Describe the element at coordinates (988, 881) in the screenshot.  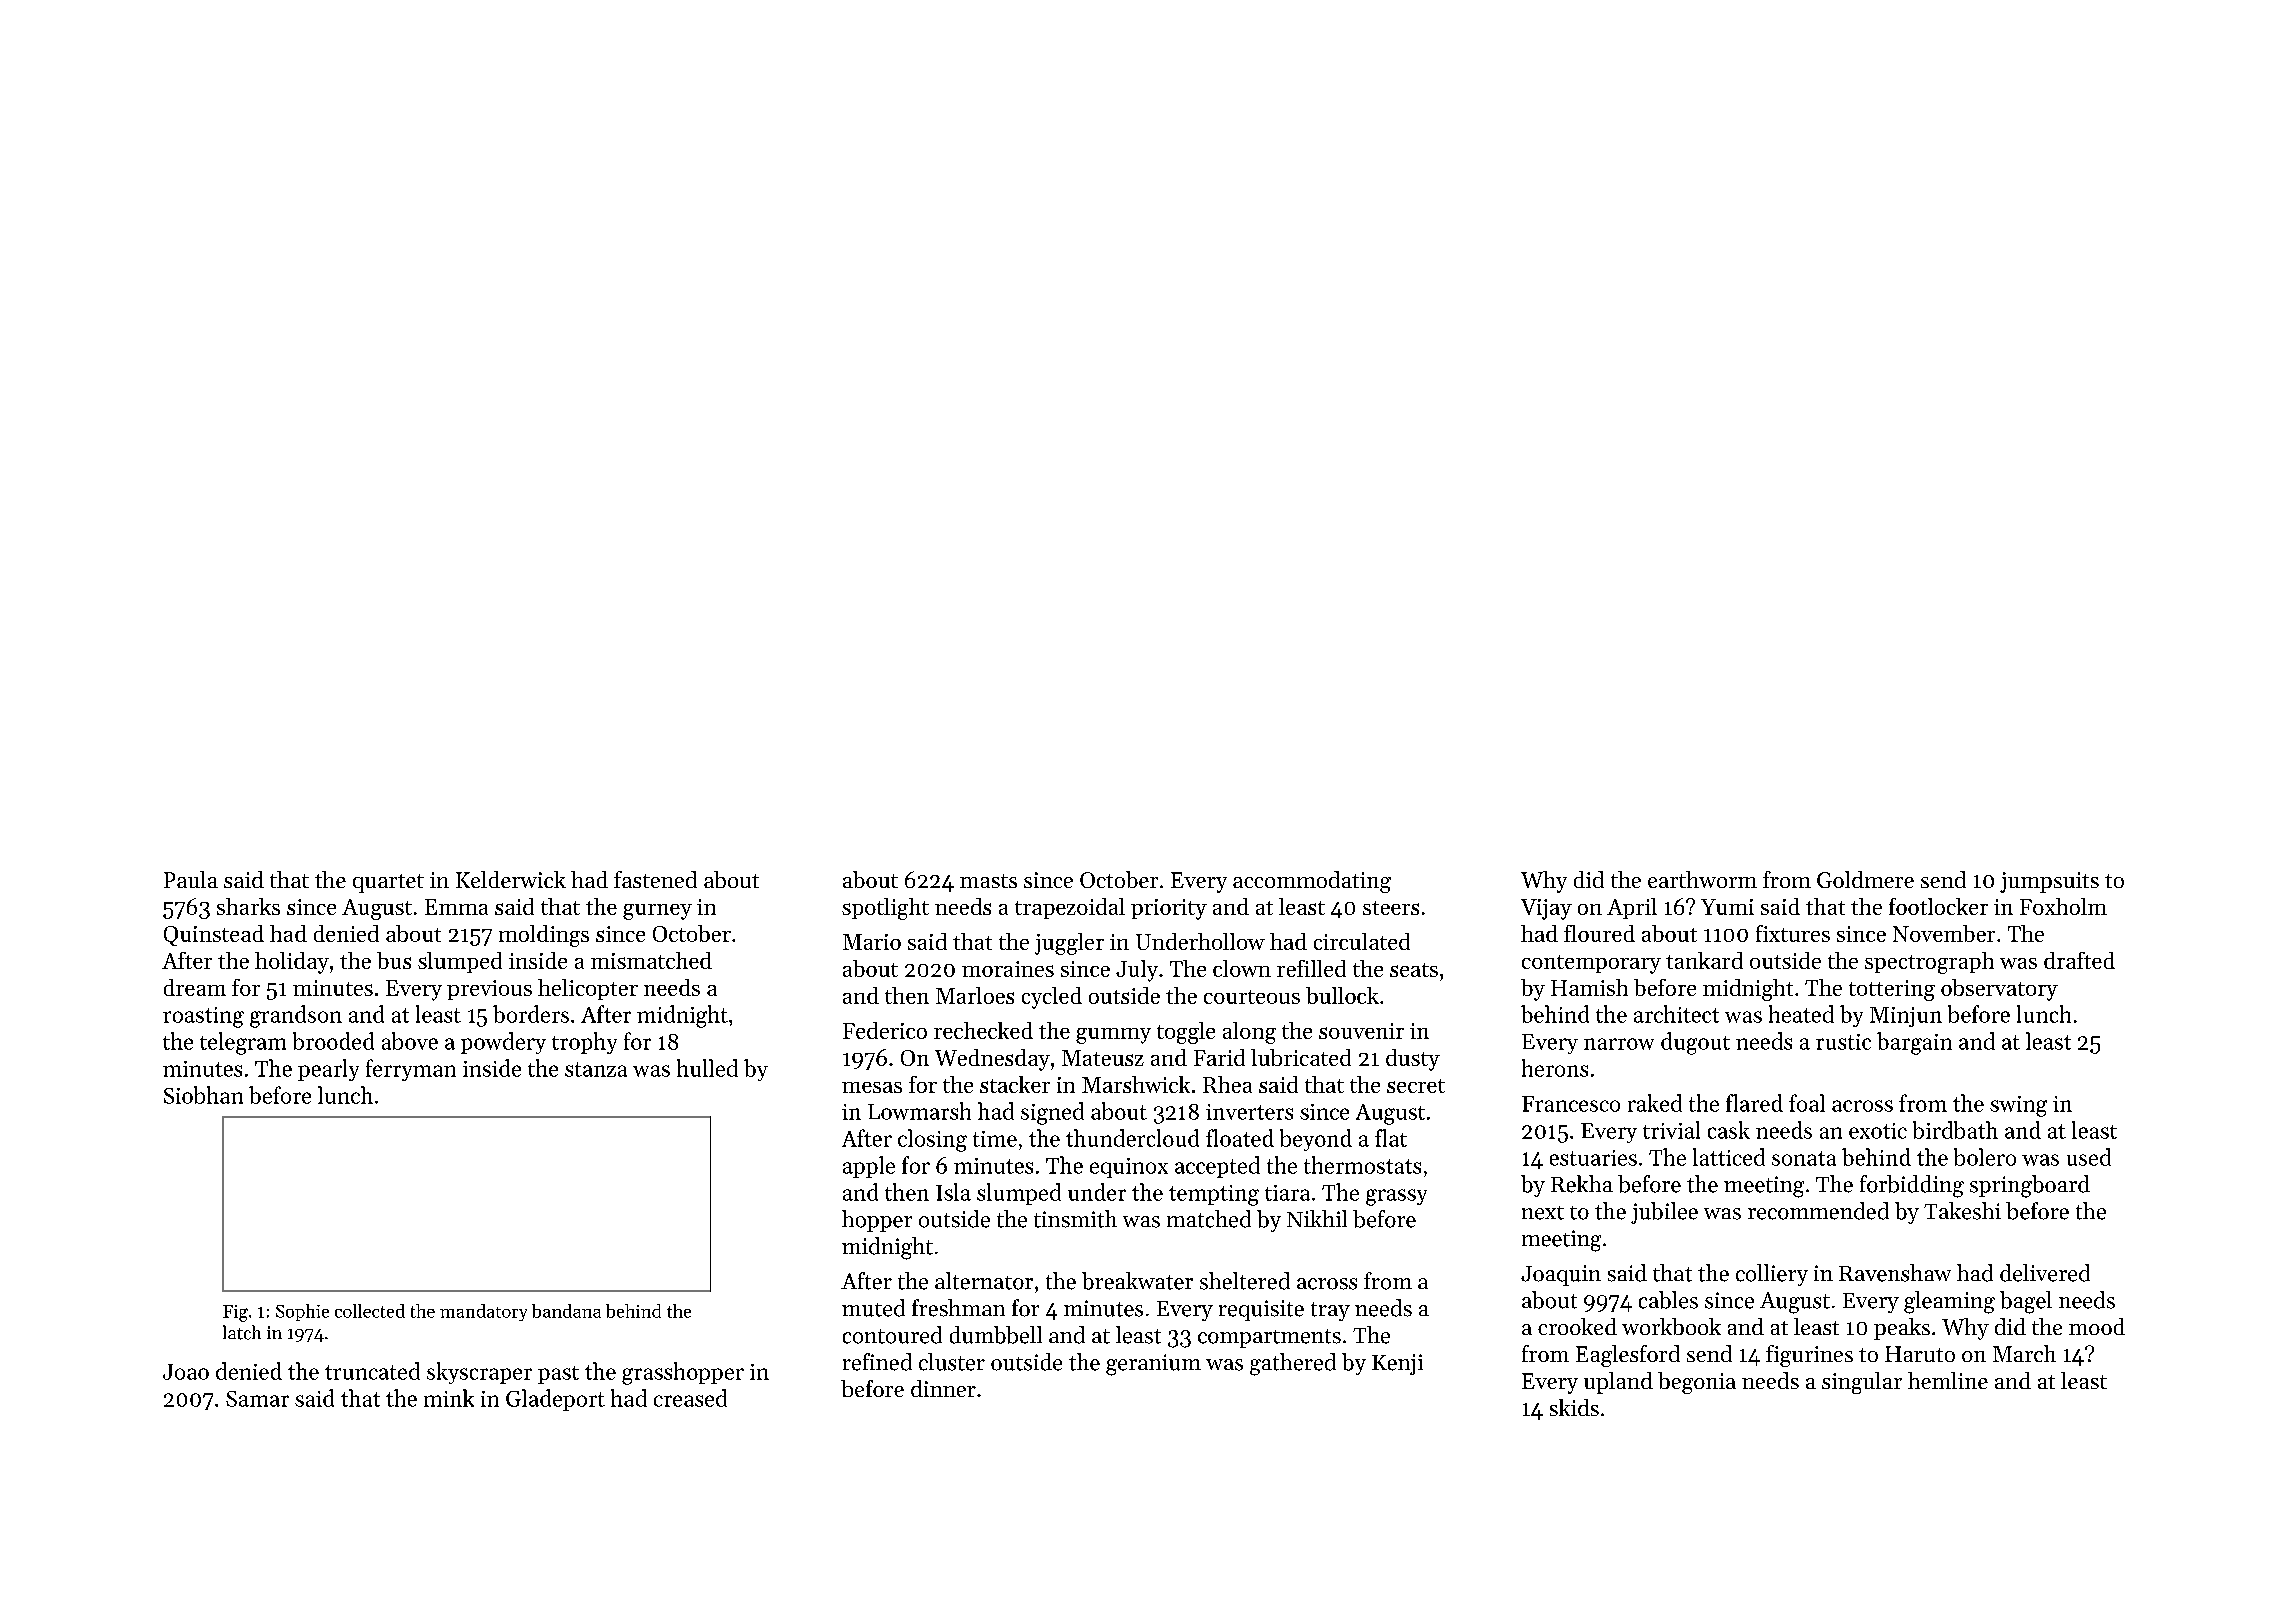
I see `masts` at that location.
